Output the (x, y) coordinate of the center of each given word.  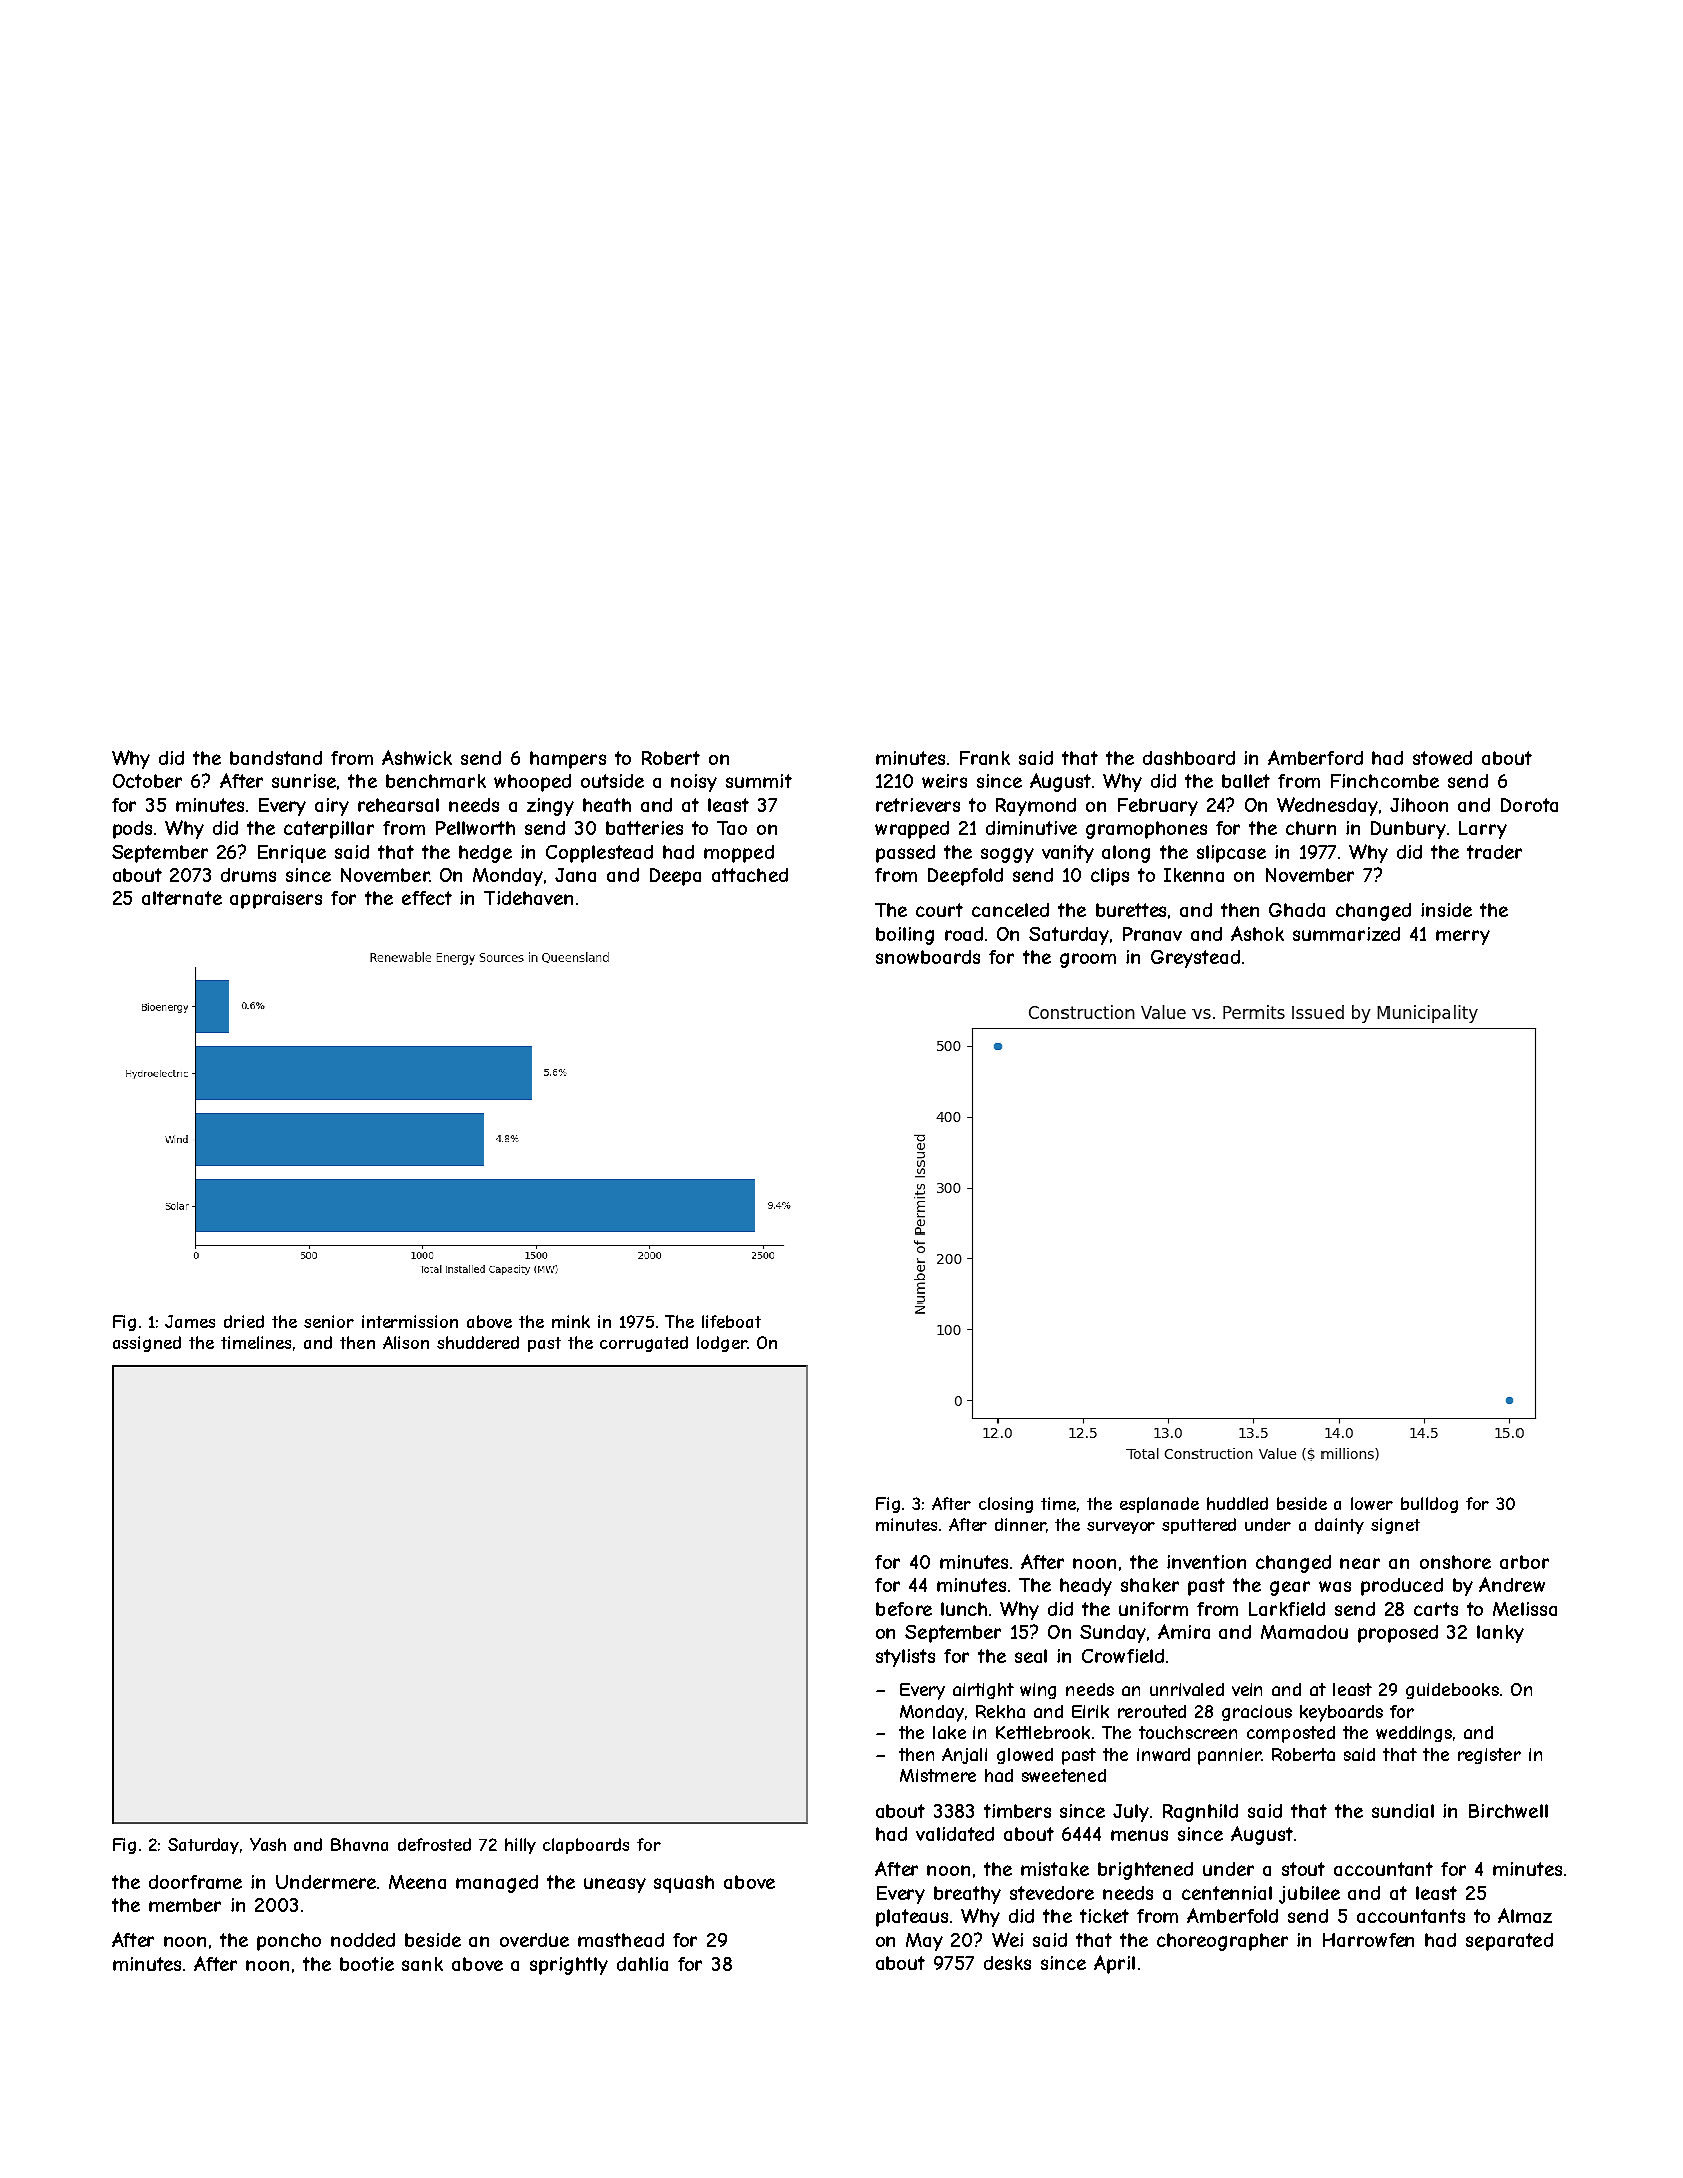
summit (759, 781)
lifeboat (731, 1321)
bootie (367, 1964)
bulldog (1429, 1505)
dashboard (1189, 758)
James (190, 1321)
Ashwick (417, 757)
